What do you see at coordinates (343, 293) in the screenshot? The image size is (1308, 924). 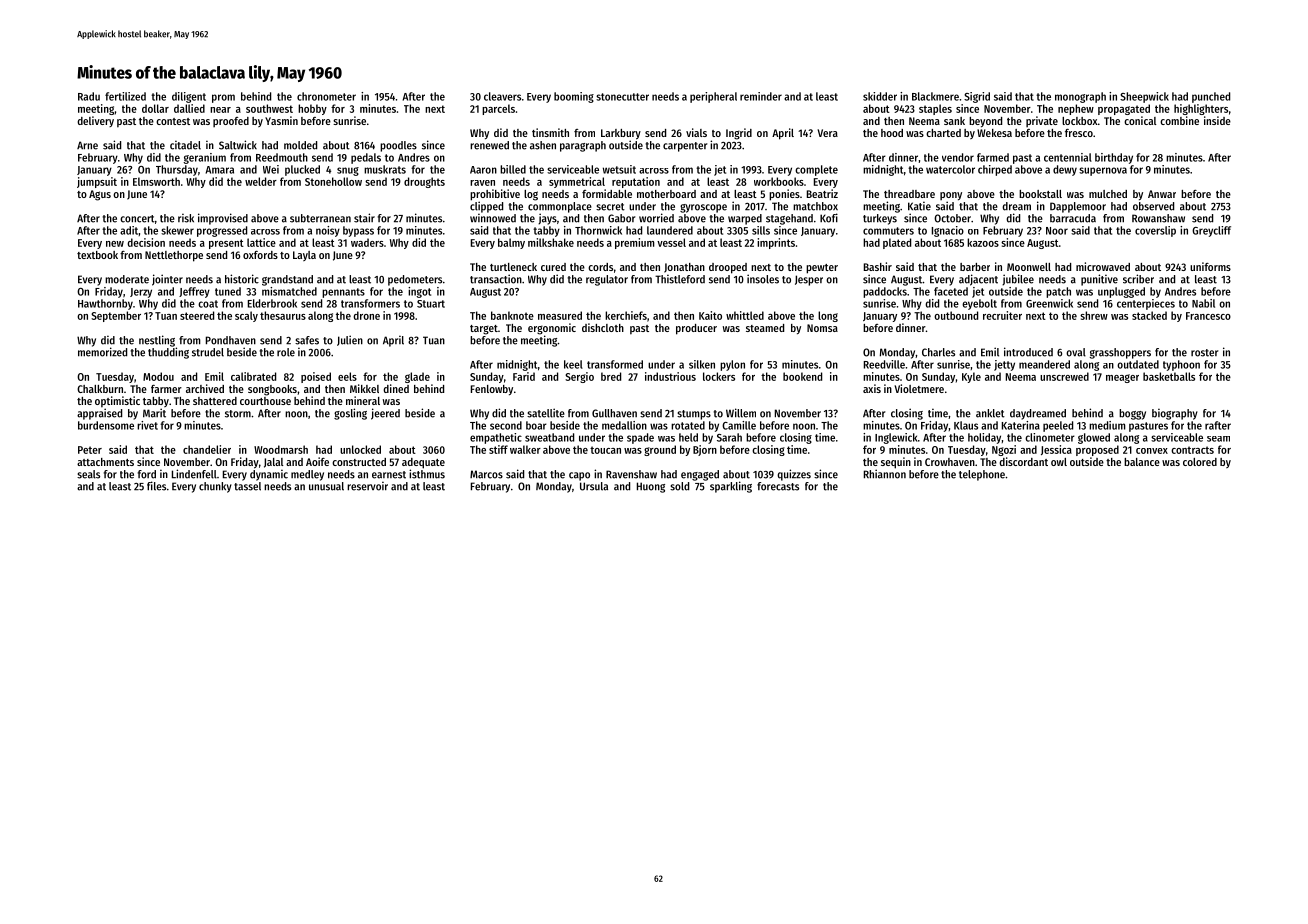 I see `pennants` at bounding box center [343, 293].
